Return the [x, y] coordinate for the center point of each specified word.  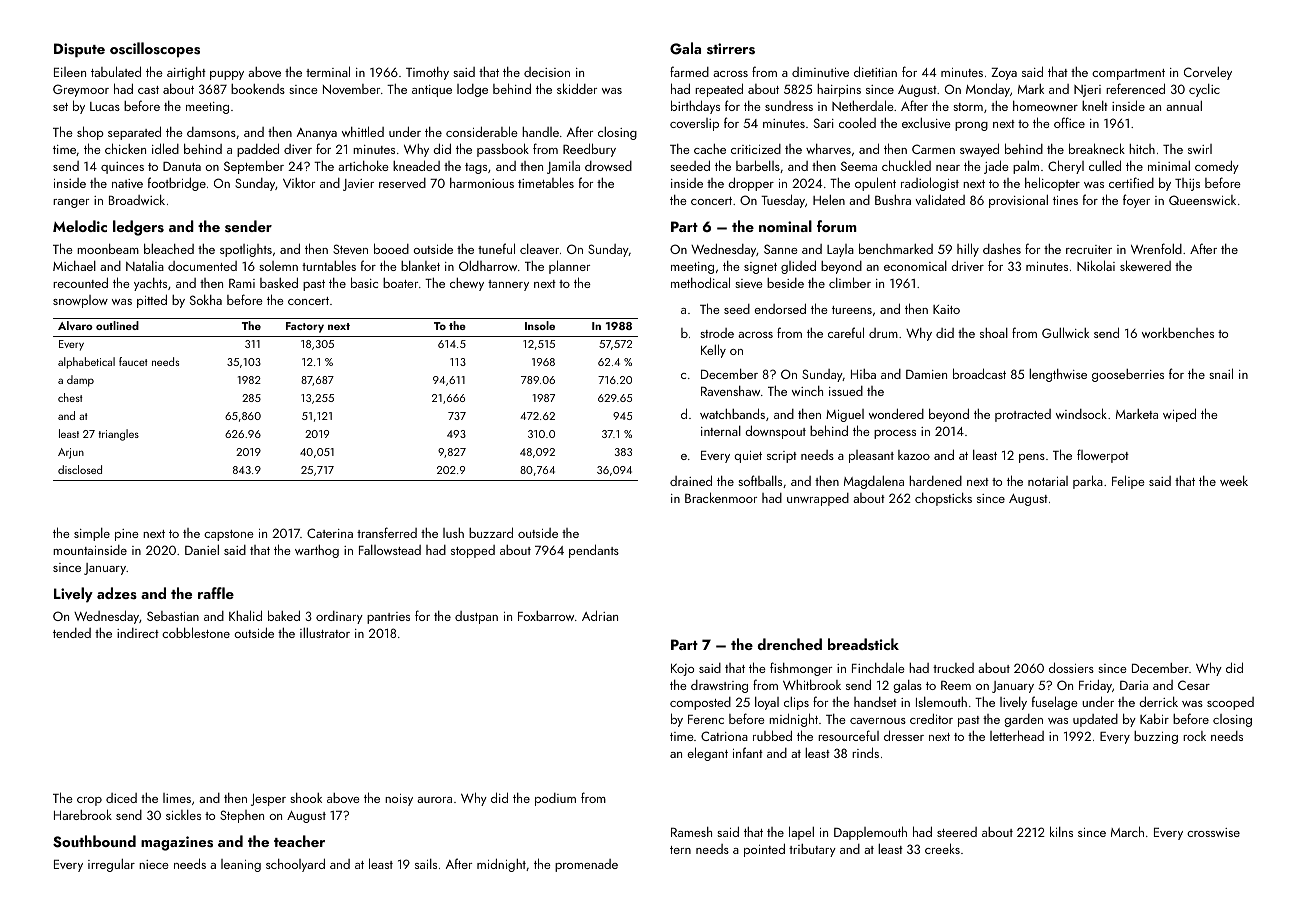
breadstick [863, 644]
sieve [749, 283]
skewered [1145, 265]
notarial [1048, 481]
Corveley [1208, 73]
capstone [229, 535]
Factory [305, 327]
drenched [789, 644]
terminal [328, 71]
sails [426, 864]
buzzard [491, 532]
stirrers [731, 49]
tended [72, 633]
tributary [812, 850]
